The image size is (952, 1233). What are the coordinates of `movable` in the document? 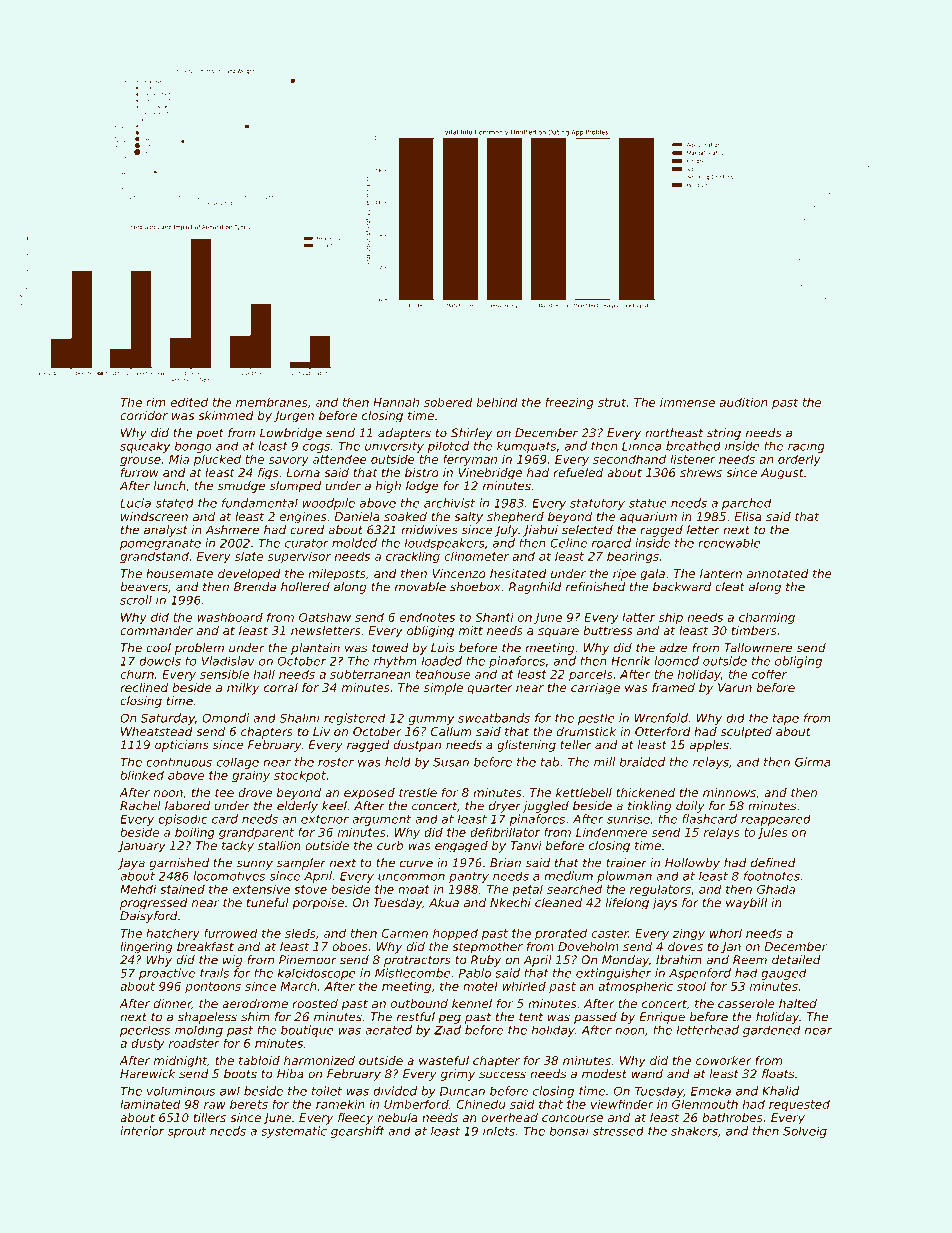 It's located at (420, 587).
